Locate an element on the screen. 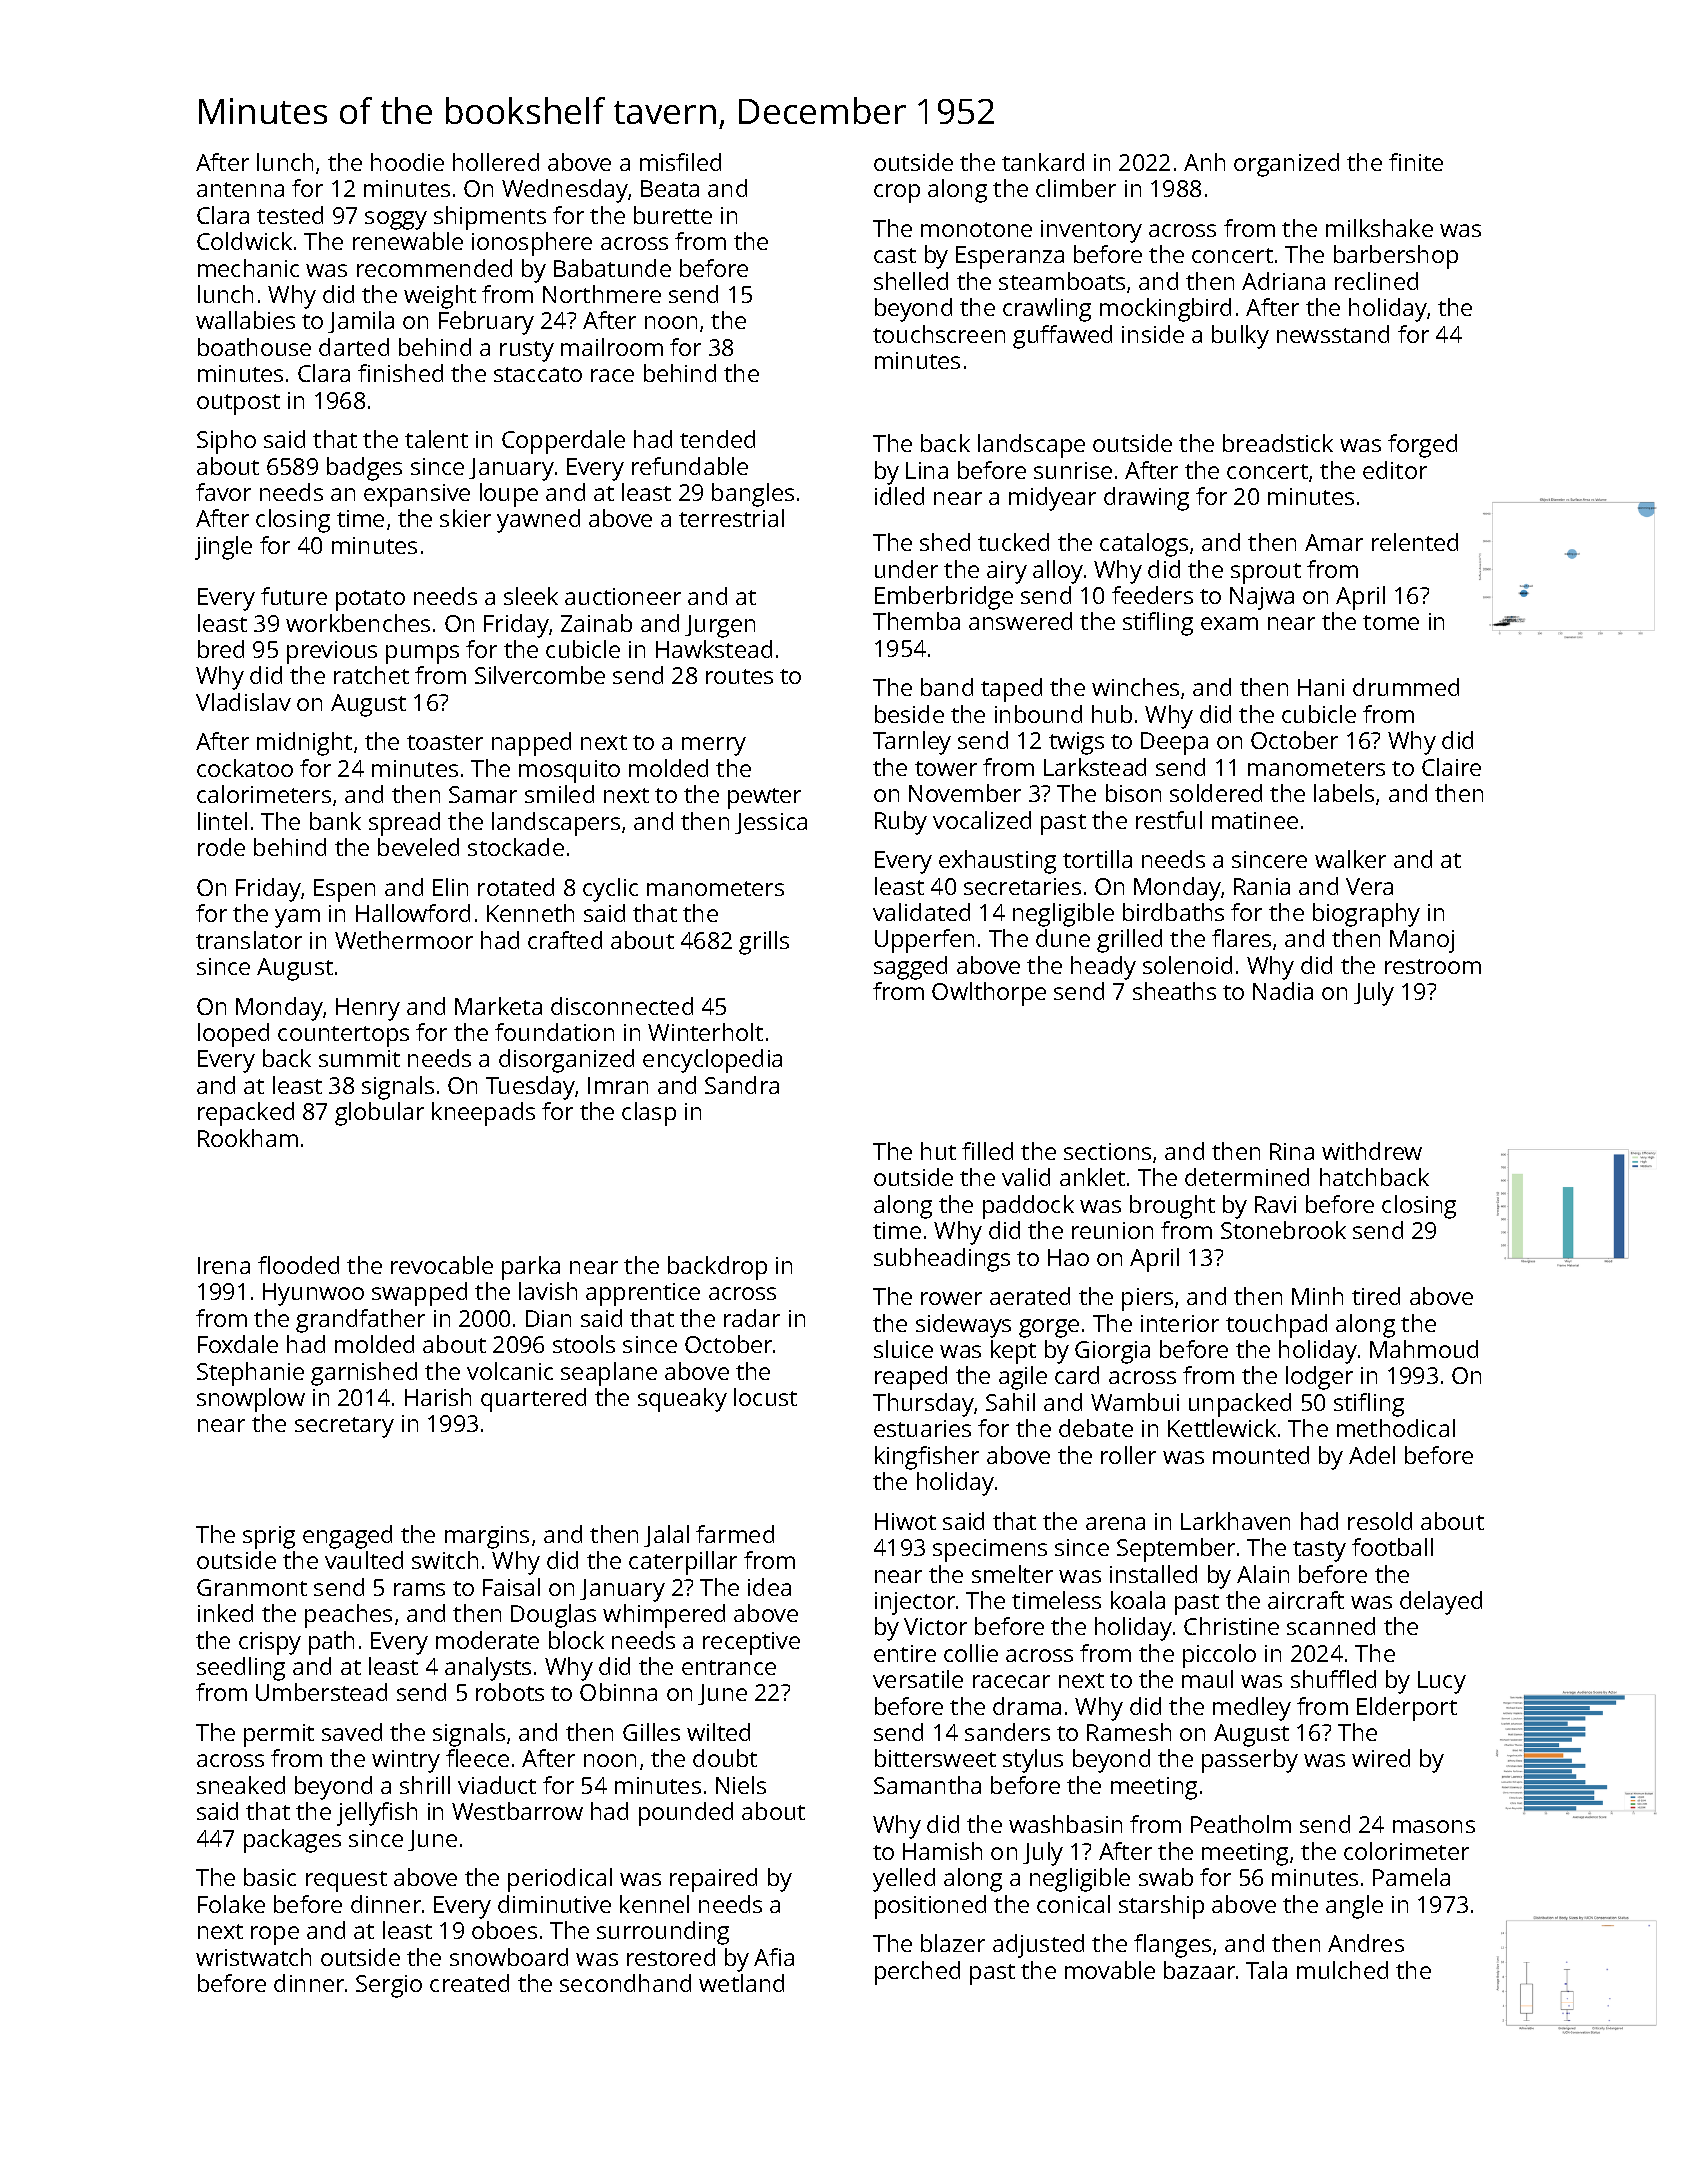 Image resolution: width=1683 pixels, height=2178 pixels. kingfisher is located at coordinates (927, 1458).
